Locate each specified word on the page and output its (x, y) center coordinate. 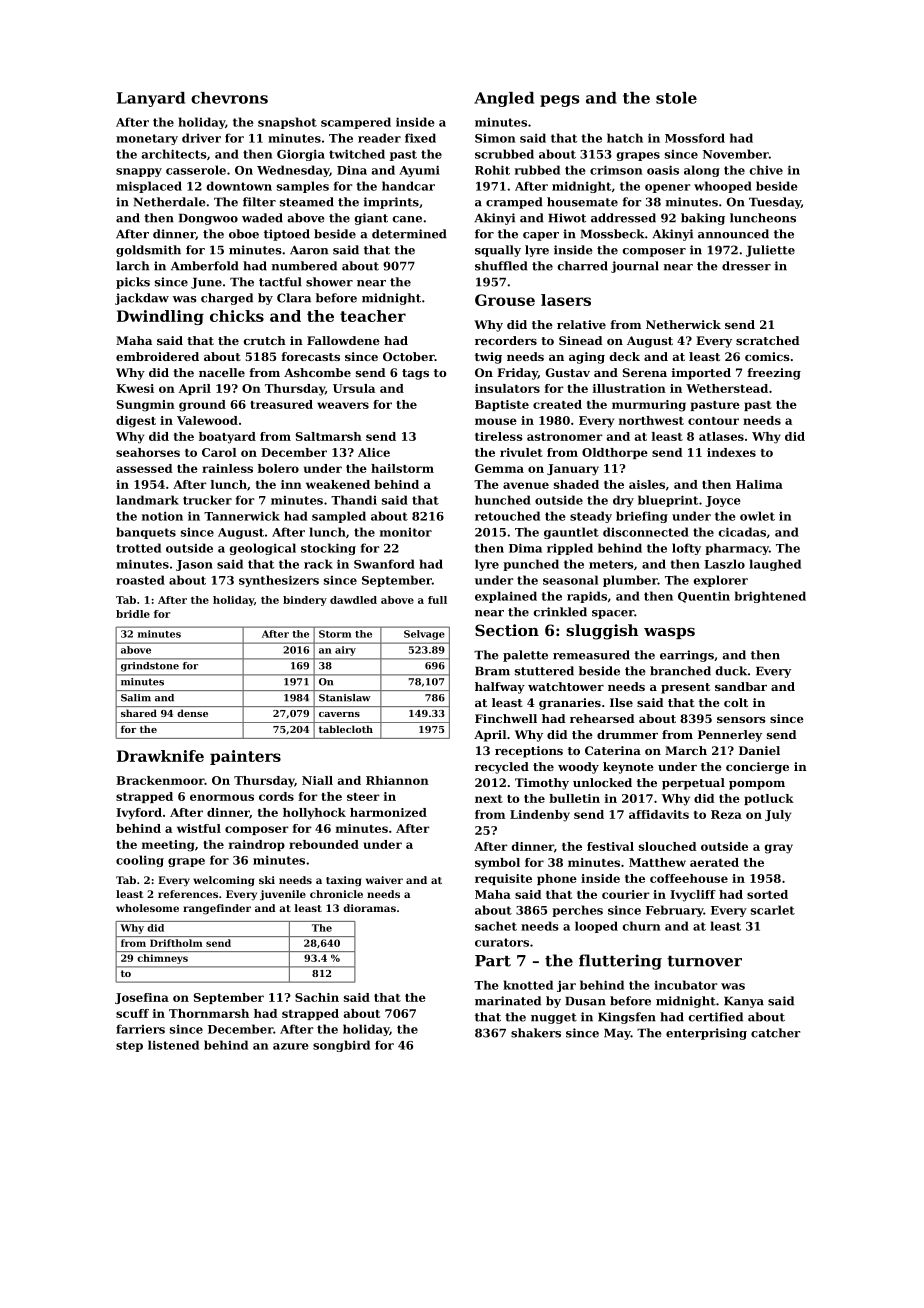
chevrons (229, 98)
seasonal (570, 580)
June (206, 283)
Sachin (317, 997)
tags (415, 374)
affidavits (659, 814)
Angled (504, 99)
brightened (770, 597)
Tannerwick (242, 516)
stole (676, 98)
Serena (645, 372)
